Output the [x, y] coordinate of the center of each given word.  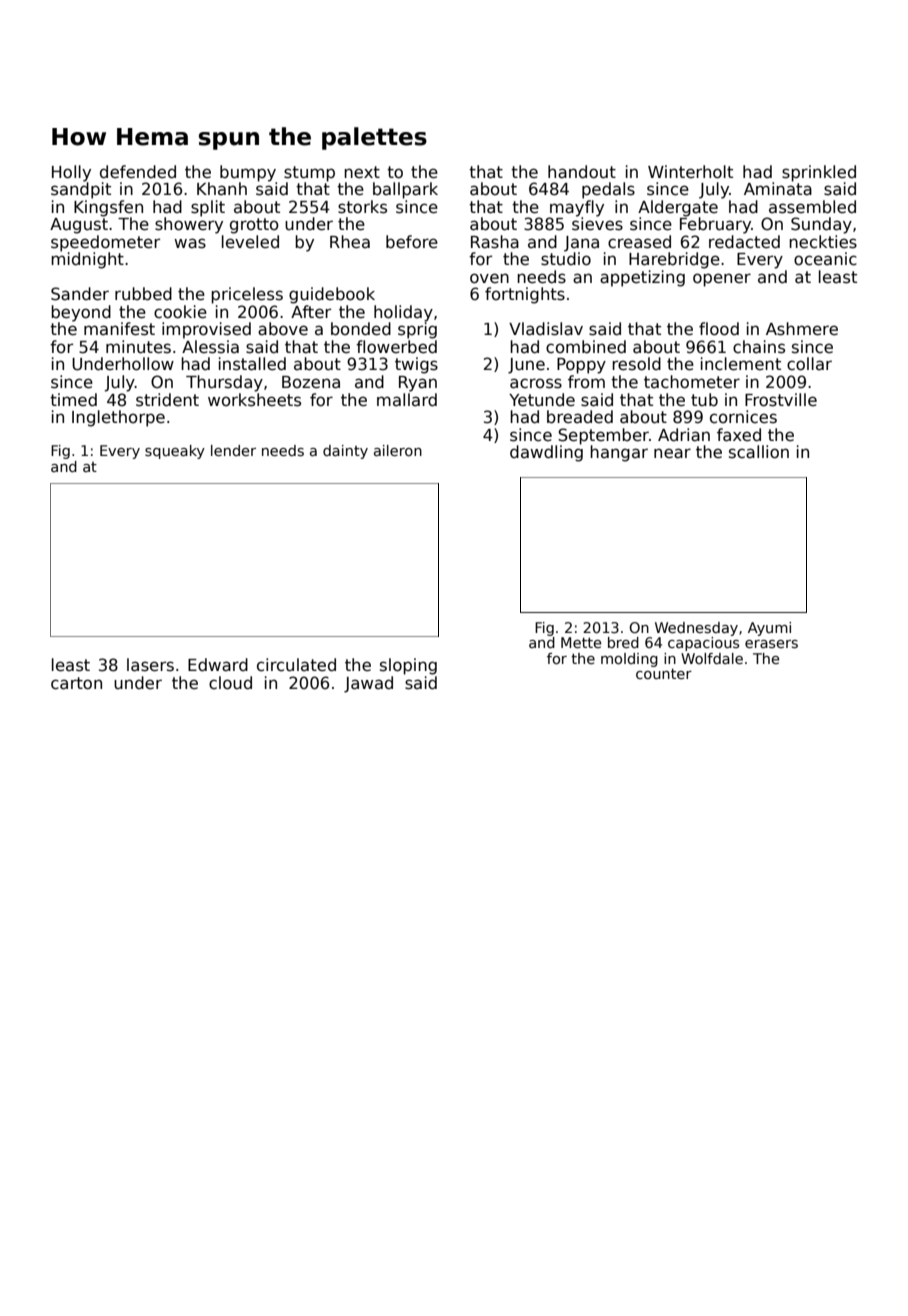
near [672, 453]
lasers [150, 665]
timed [73, 400]
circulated [296, 665]
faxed [739, 435]
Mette [581, 642]
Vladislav [546, 329]
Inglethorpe [118, 418]
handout [582, 172]
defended [138, 172]
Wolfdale [712, 658]
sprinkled [819, 173]
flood [719, 329]
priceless [247, 295]
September [603, 436]
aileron [398, 450]
